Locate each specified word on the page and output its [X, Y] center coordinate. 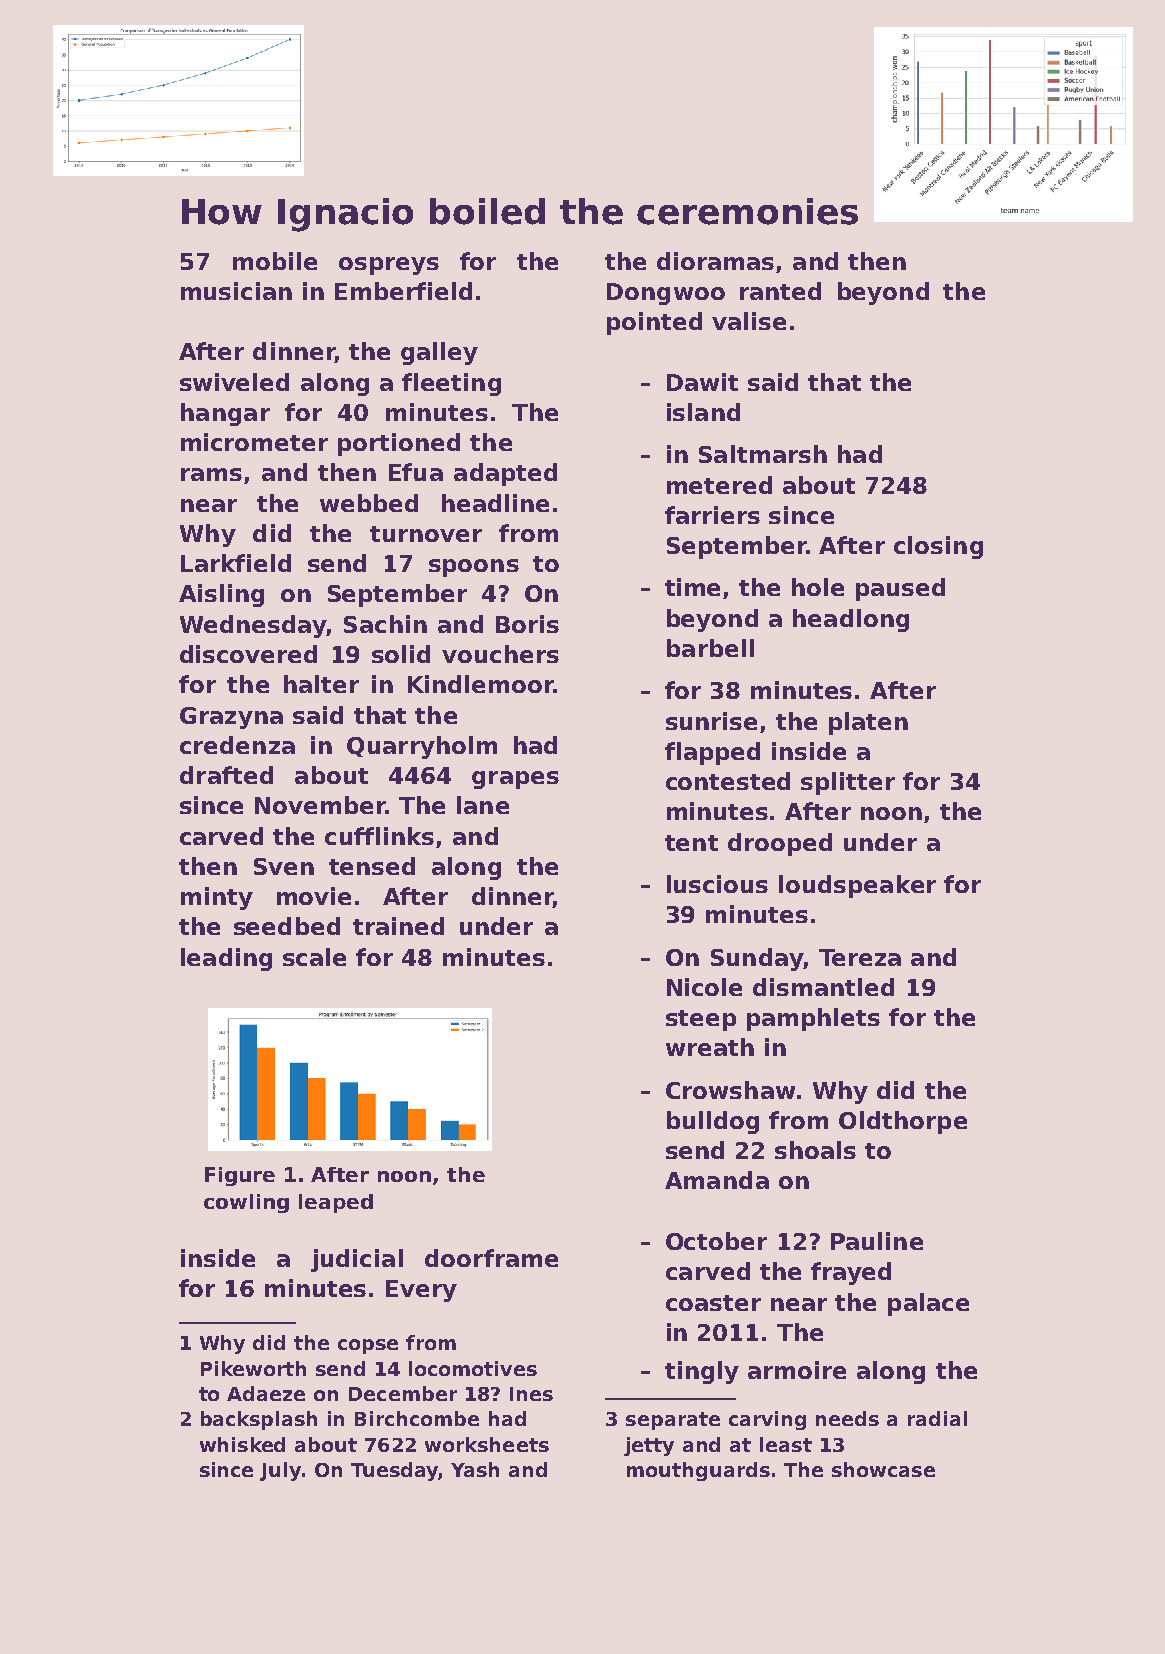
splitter [848, 783]
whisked [242, 1444]
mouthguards [698, 1471]
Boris [527, 624]
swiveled [234, 382]
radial [937, 1418]
